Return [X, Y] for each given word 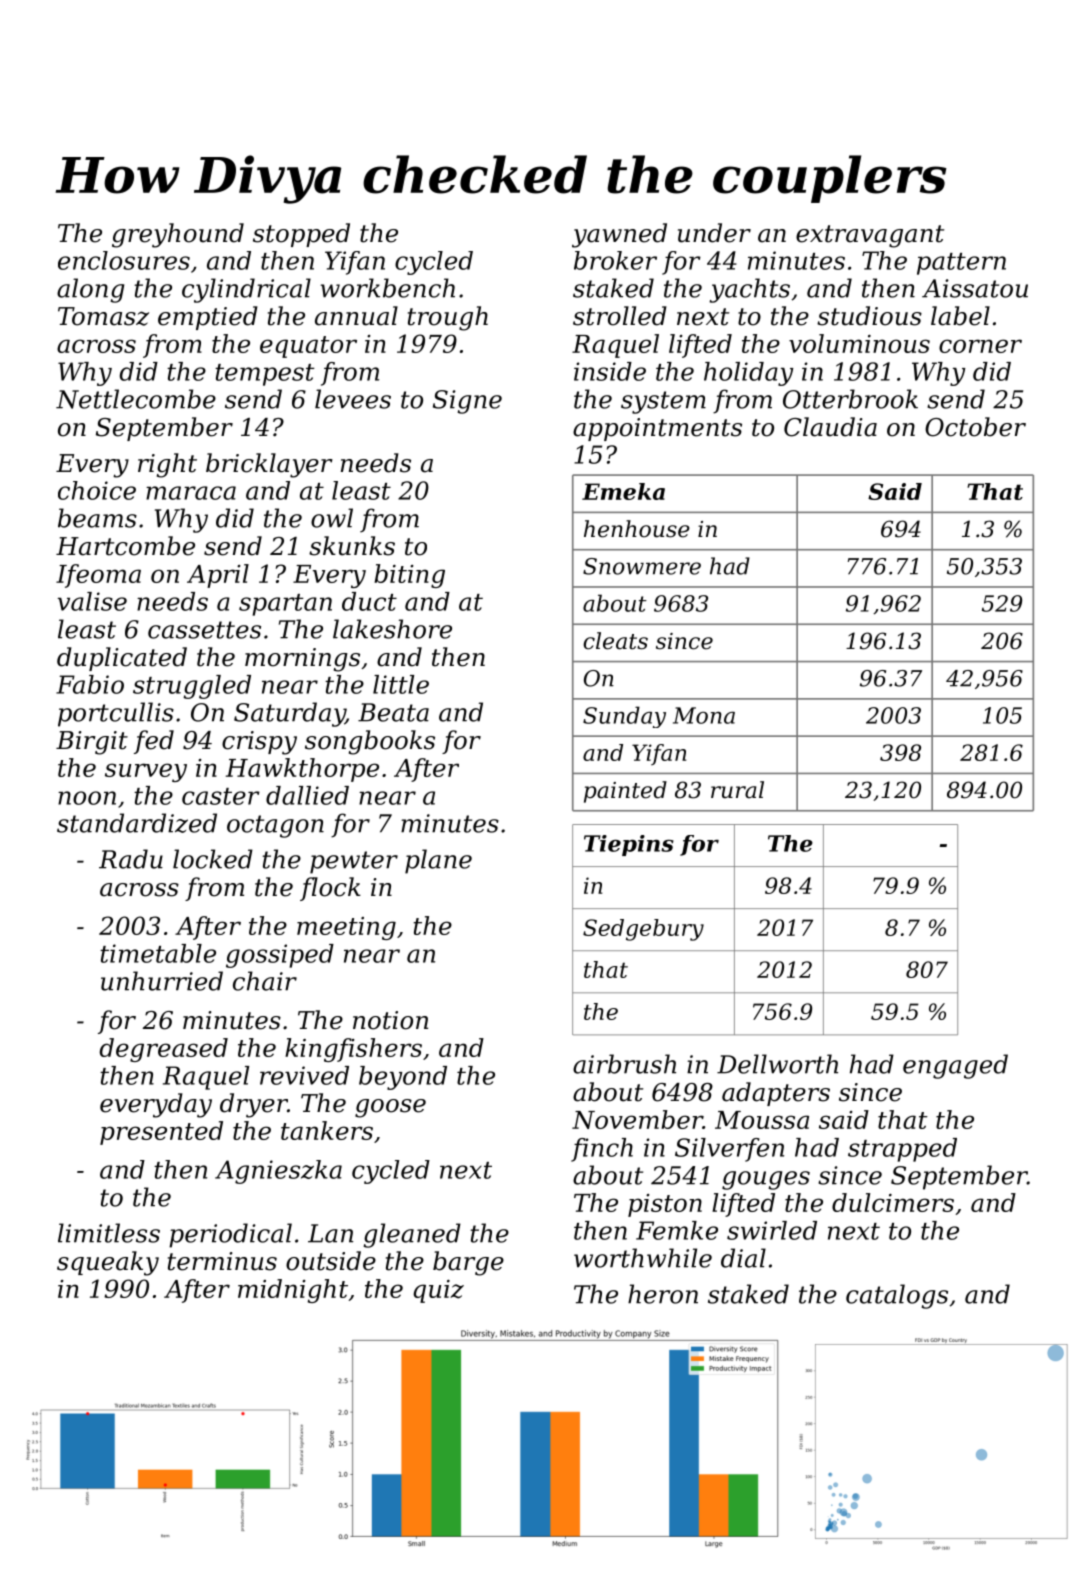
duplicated [122, 659]
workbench [388, 288]
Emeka [623, 491]
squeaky [108, 1263]
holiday [748, 374]
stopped [301, 235]
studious [869, 316]
